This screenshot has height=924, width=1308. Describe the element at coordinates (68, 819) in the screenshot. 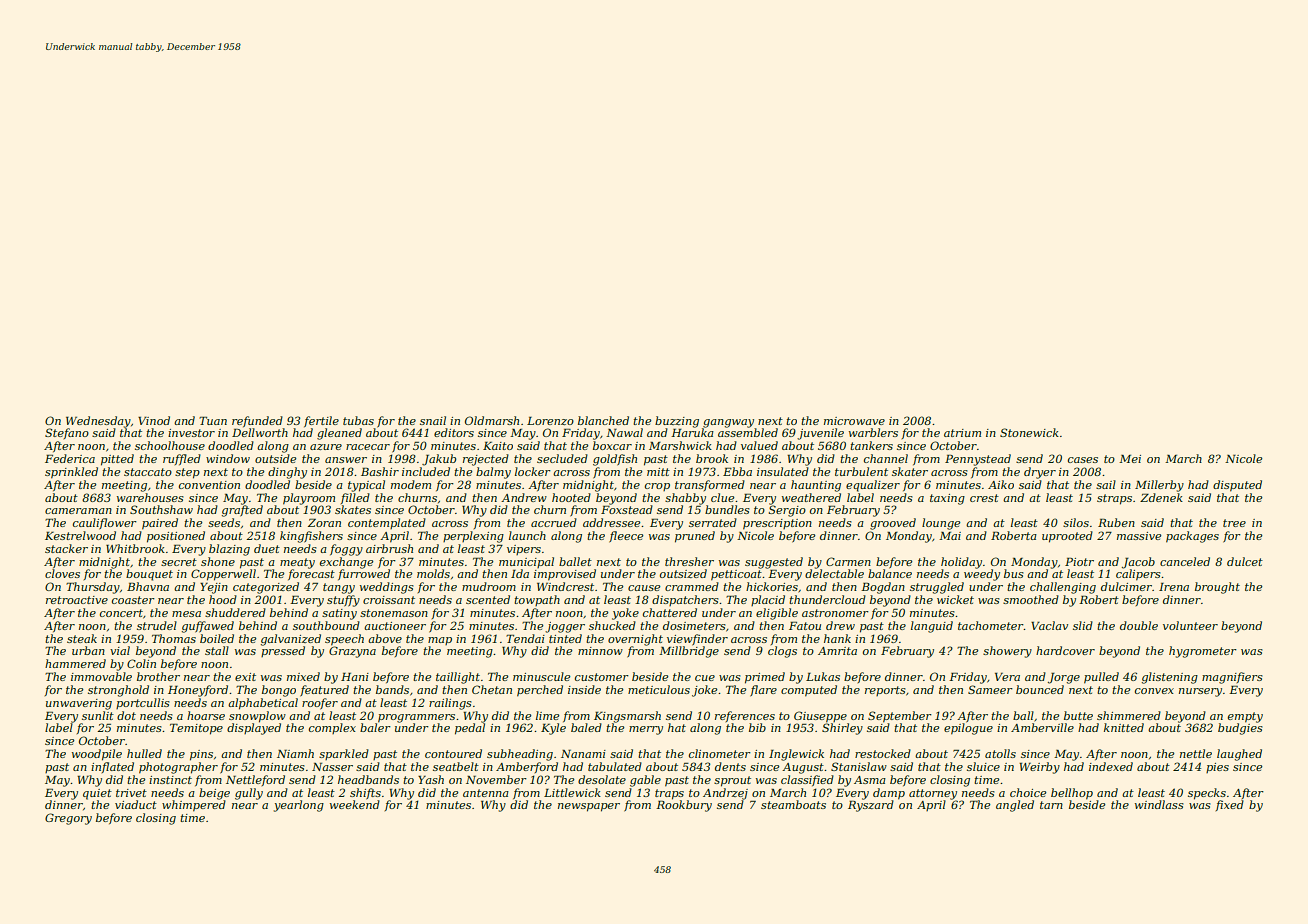

I see `Gregory` at that location.
